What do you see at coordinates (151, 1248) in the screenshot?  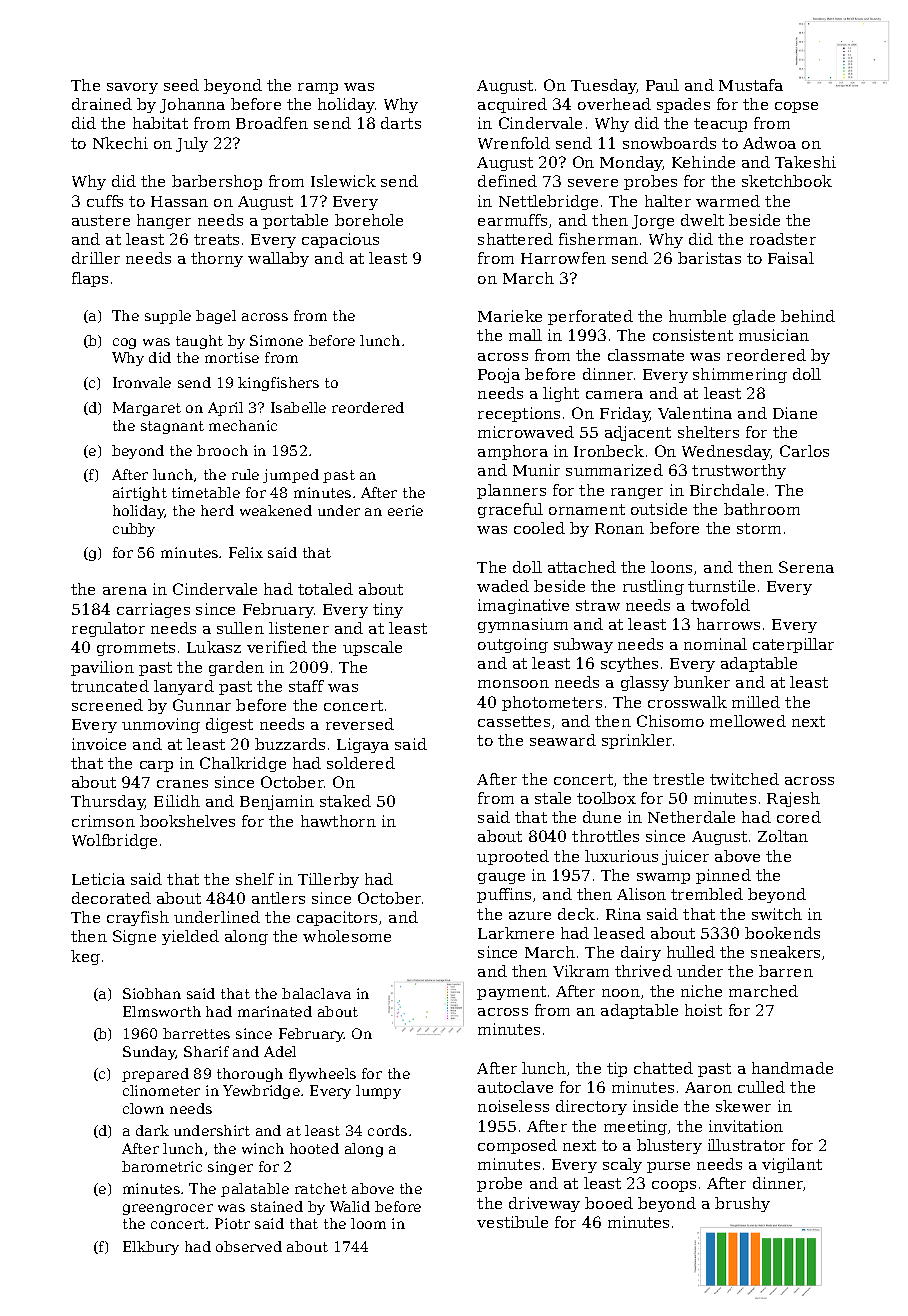 I see `Elkbury` at bounding box center [151, 1248].
